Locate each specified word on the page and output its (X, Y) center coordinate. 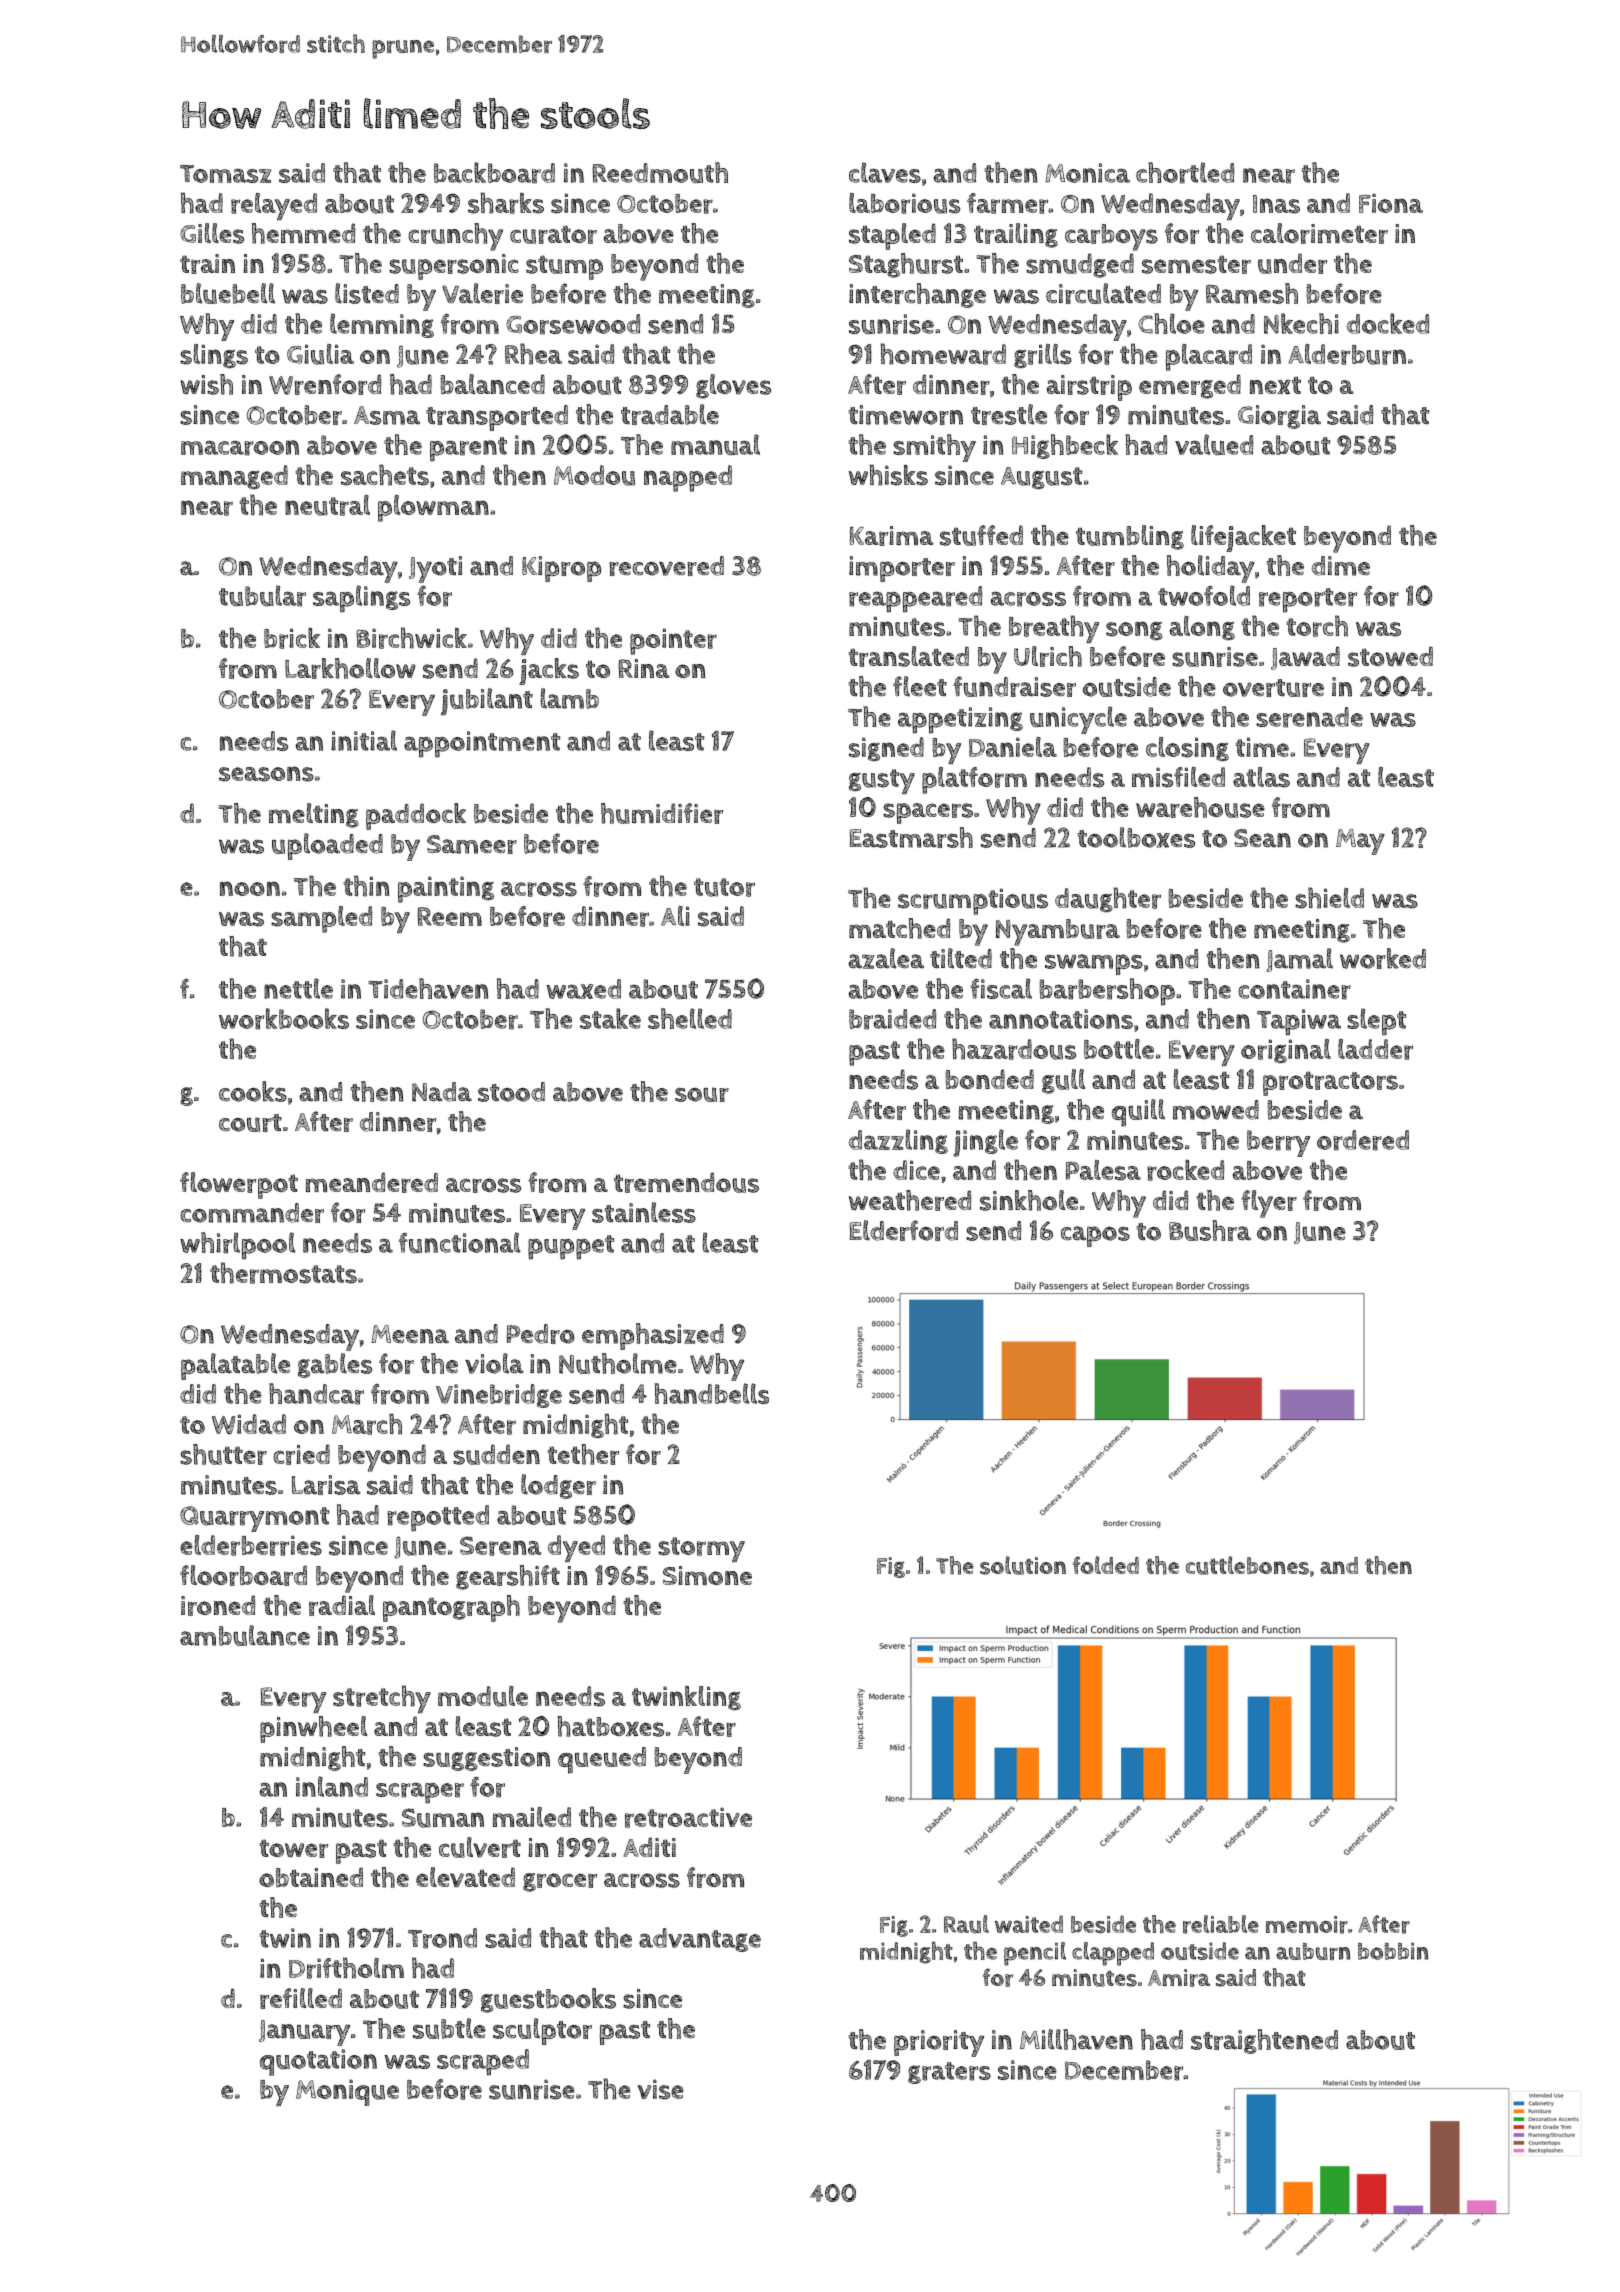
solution (1023, 1565)
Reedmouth (660, 172)
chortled (1185, 173)
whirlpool (237, 1246)
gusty (882, 781)
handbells (711, 1393)
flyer (1269, 1204)
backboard (494, 173)
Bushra (1210, 1230)
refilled (301, 1998)
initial (364, 740)
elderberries (251, 1545)
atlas (1261, 777)
